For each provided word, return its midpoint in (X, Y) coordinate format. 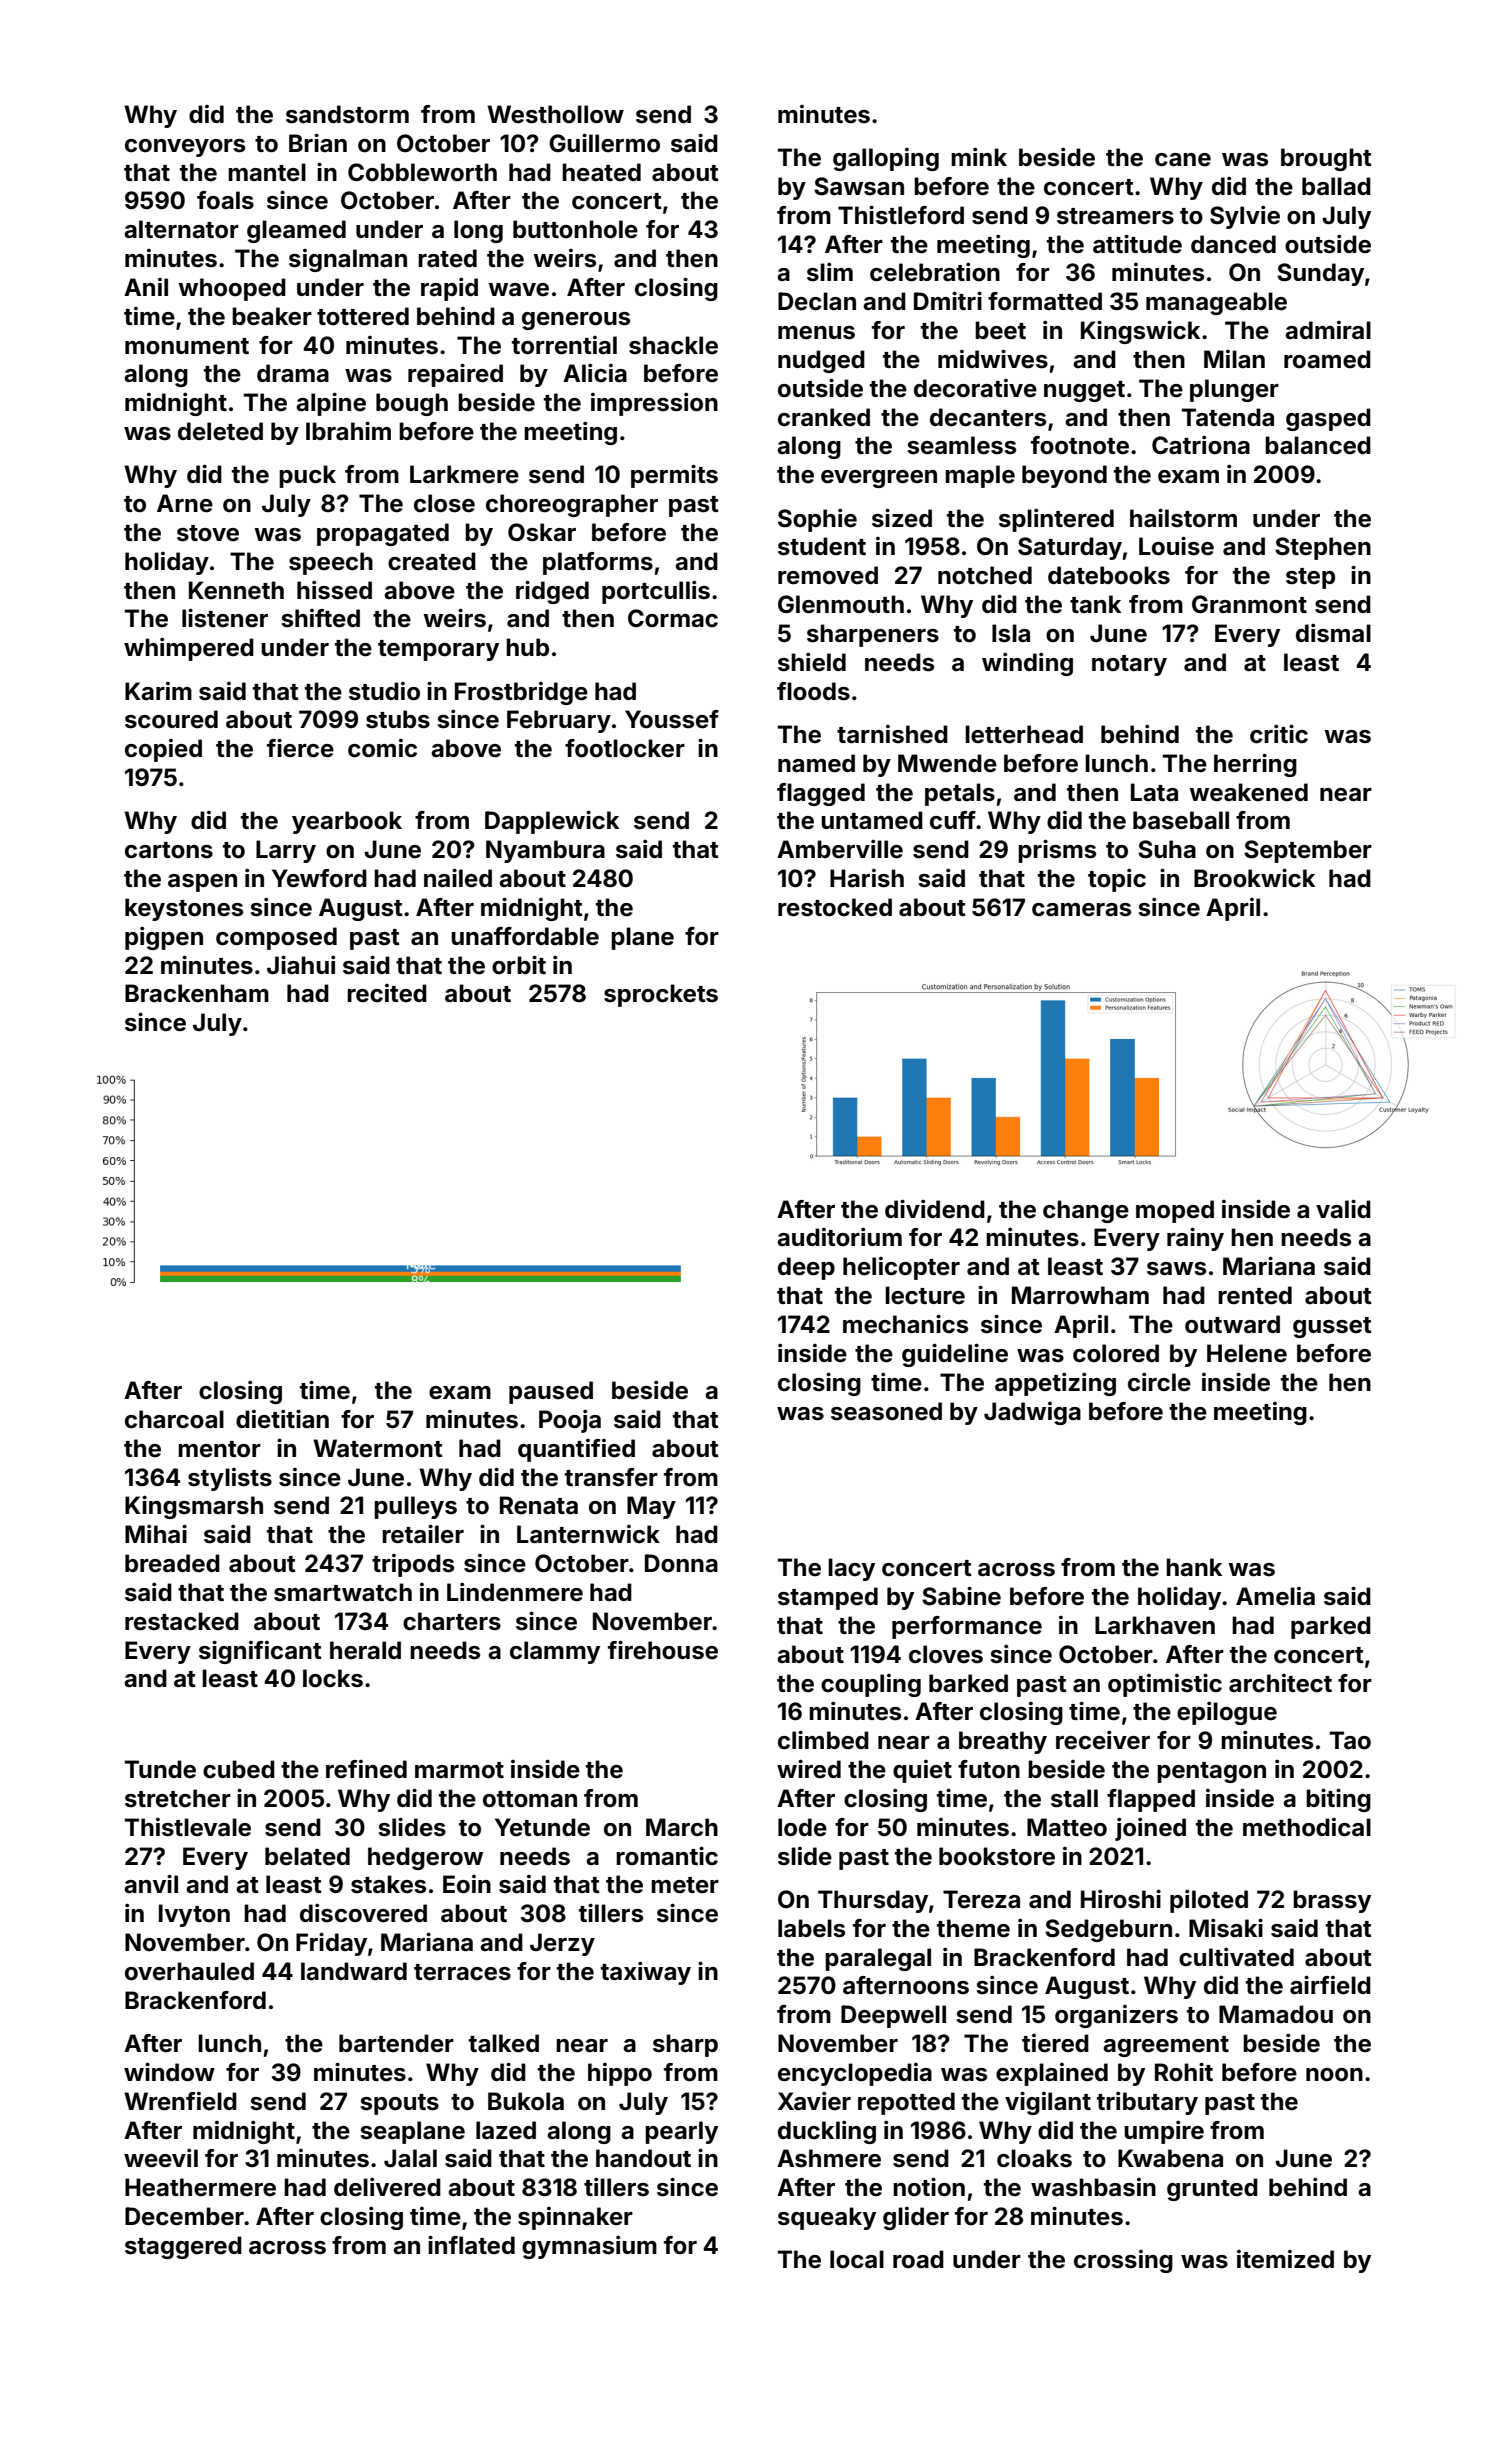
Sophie (817, 520)
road (918, 2259)
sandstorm (347, 114)
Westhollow (555, 114)
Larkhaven (1155, 1625)
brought (1326, 159)
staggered (183, 2247)
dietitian (282, 1419)
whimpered (189, 649)
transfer (611, 1477)
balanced (1318, 445)
